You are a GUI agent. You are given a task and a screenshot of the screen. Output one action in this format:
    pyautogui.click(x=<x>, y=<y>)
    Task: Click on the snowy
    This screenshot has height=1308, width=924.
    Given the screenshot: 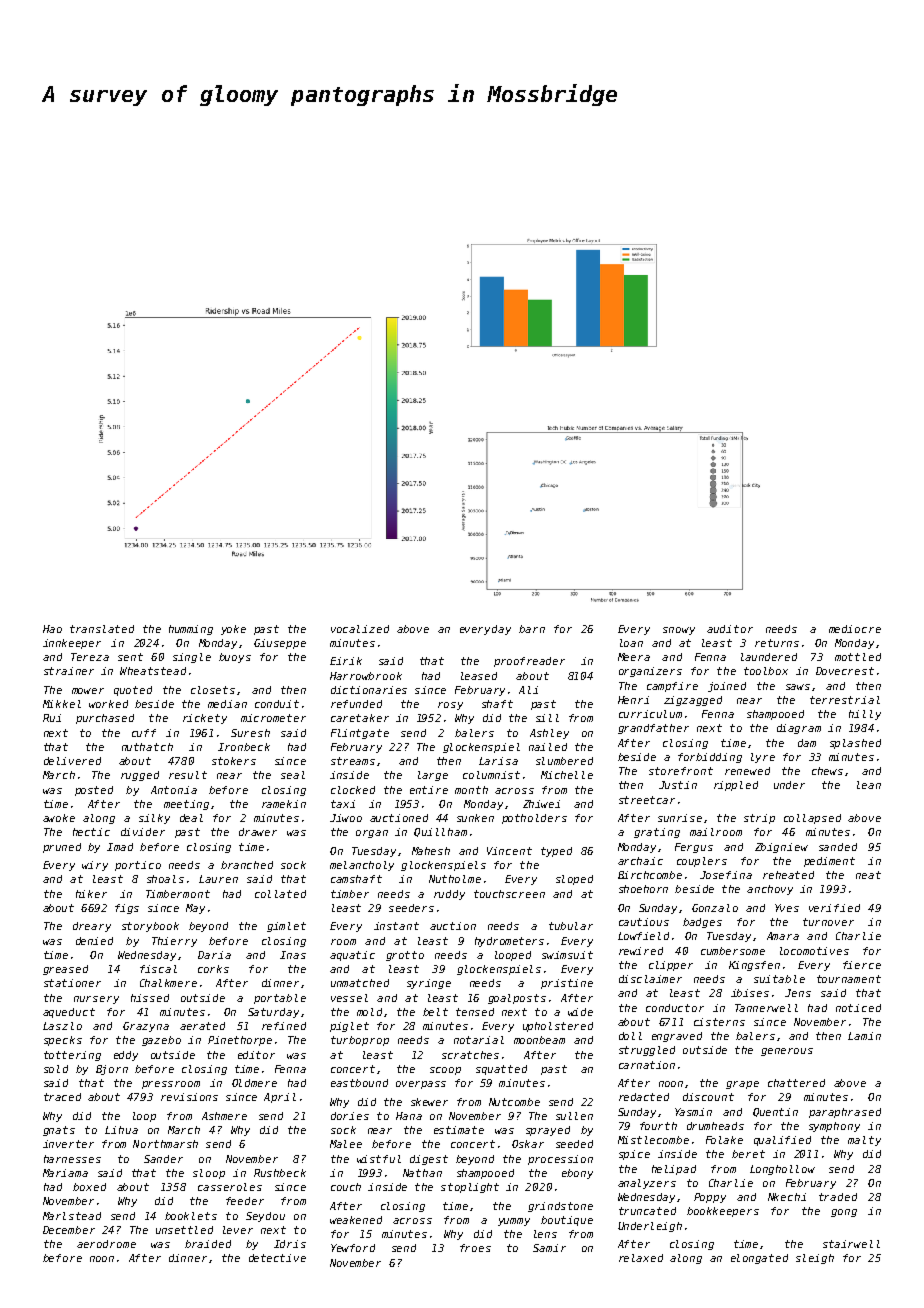 What is the action you would take?
    pyautogui.click(x=679, y=631)
